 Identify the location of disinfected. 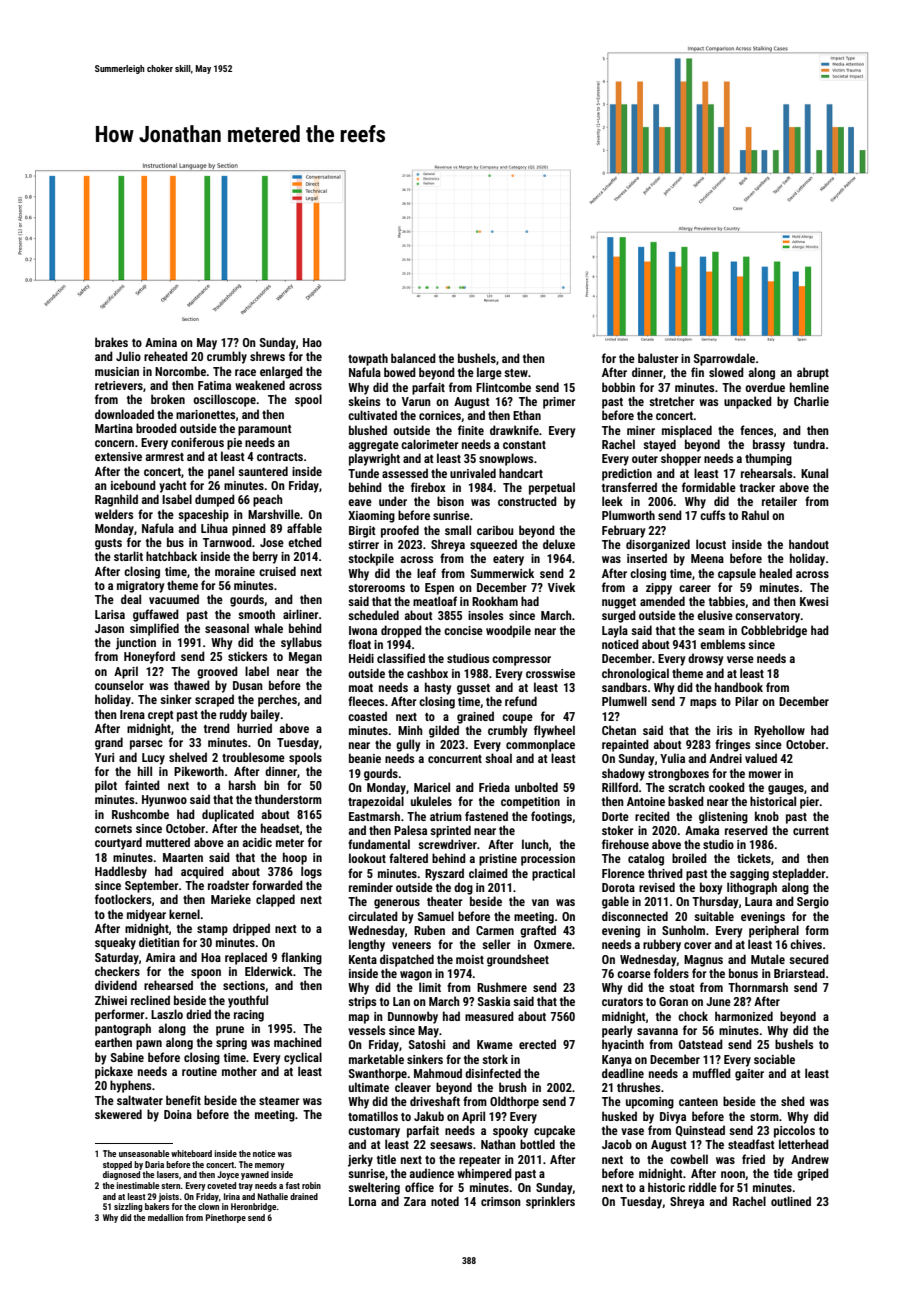
(493, 1073).
